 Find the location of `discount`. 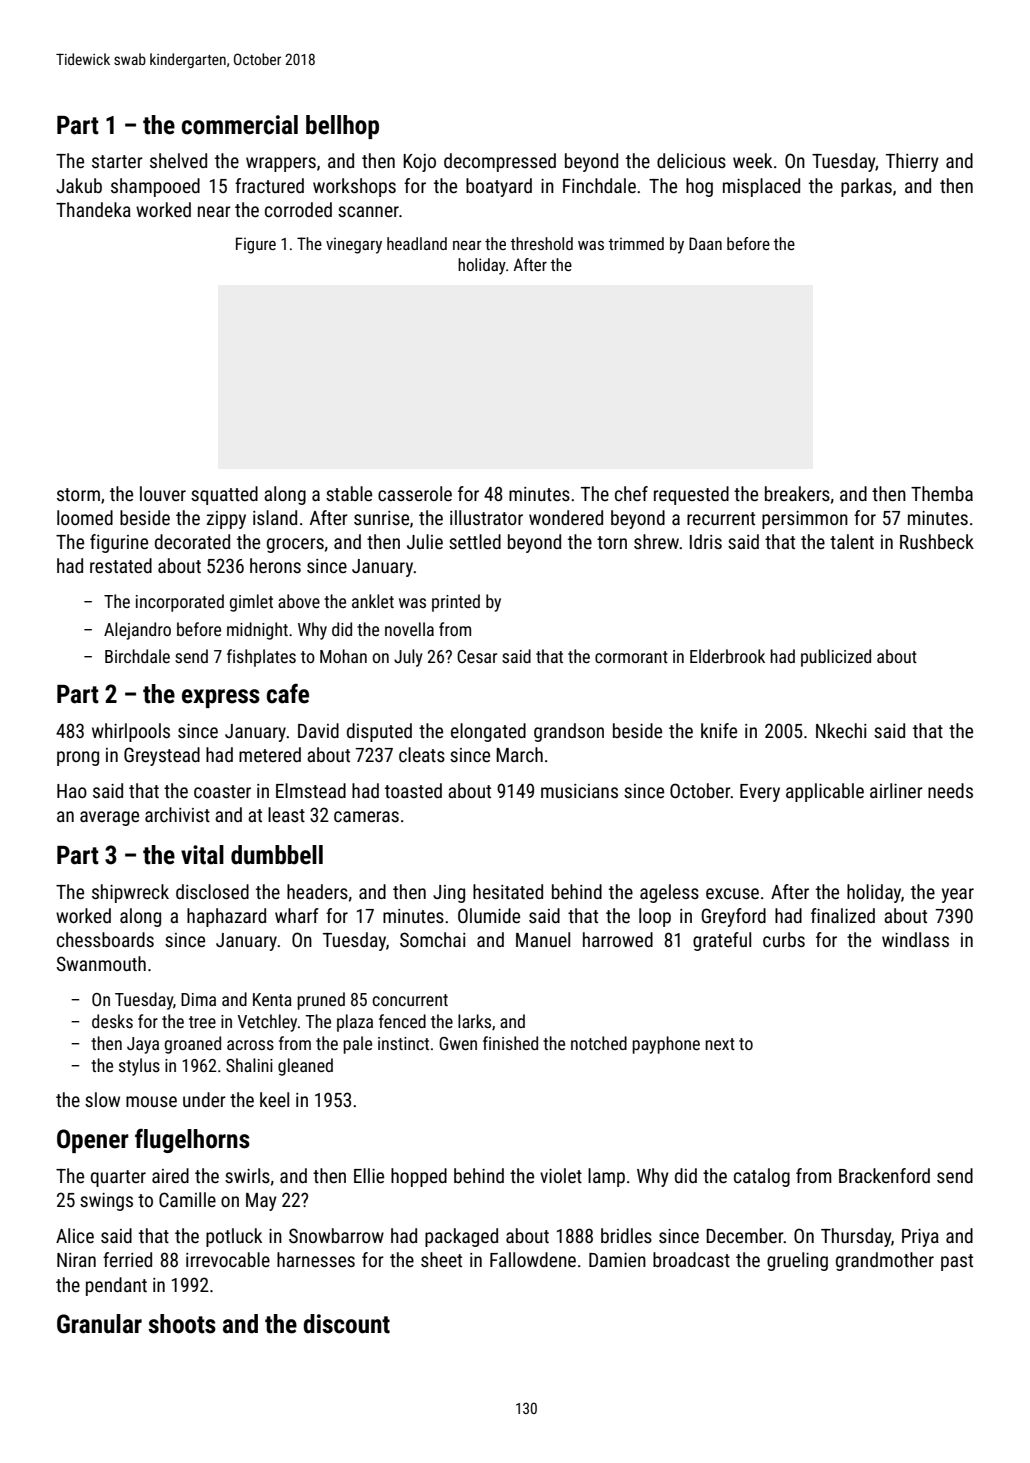

discount is located at coordinates (346, 1324).
